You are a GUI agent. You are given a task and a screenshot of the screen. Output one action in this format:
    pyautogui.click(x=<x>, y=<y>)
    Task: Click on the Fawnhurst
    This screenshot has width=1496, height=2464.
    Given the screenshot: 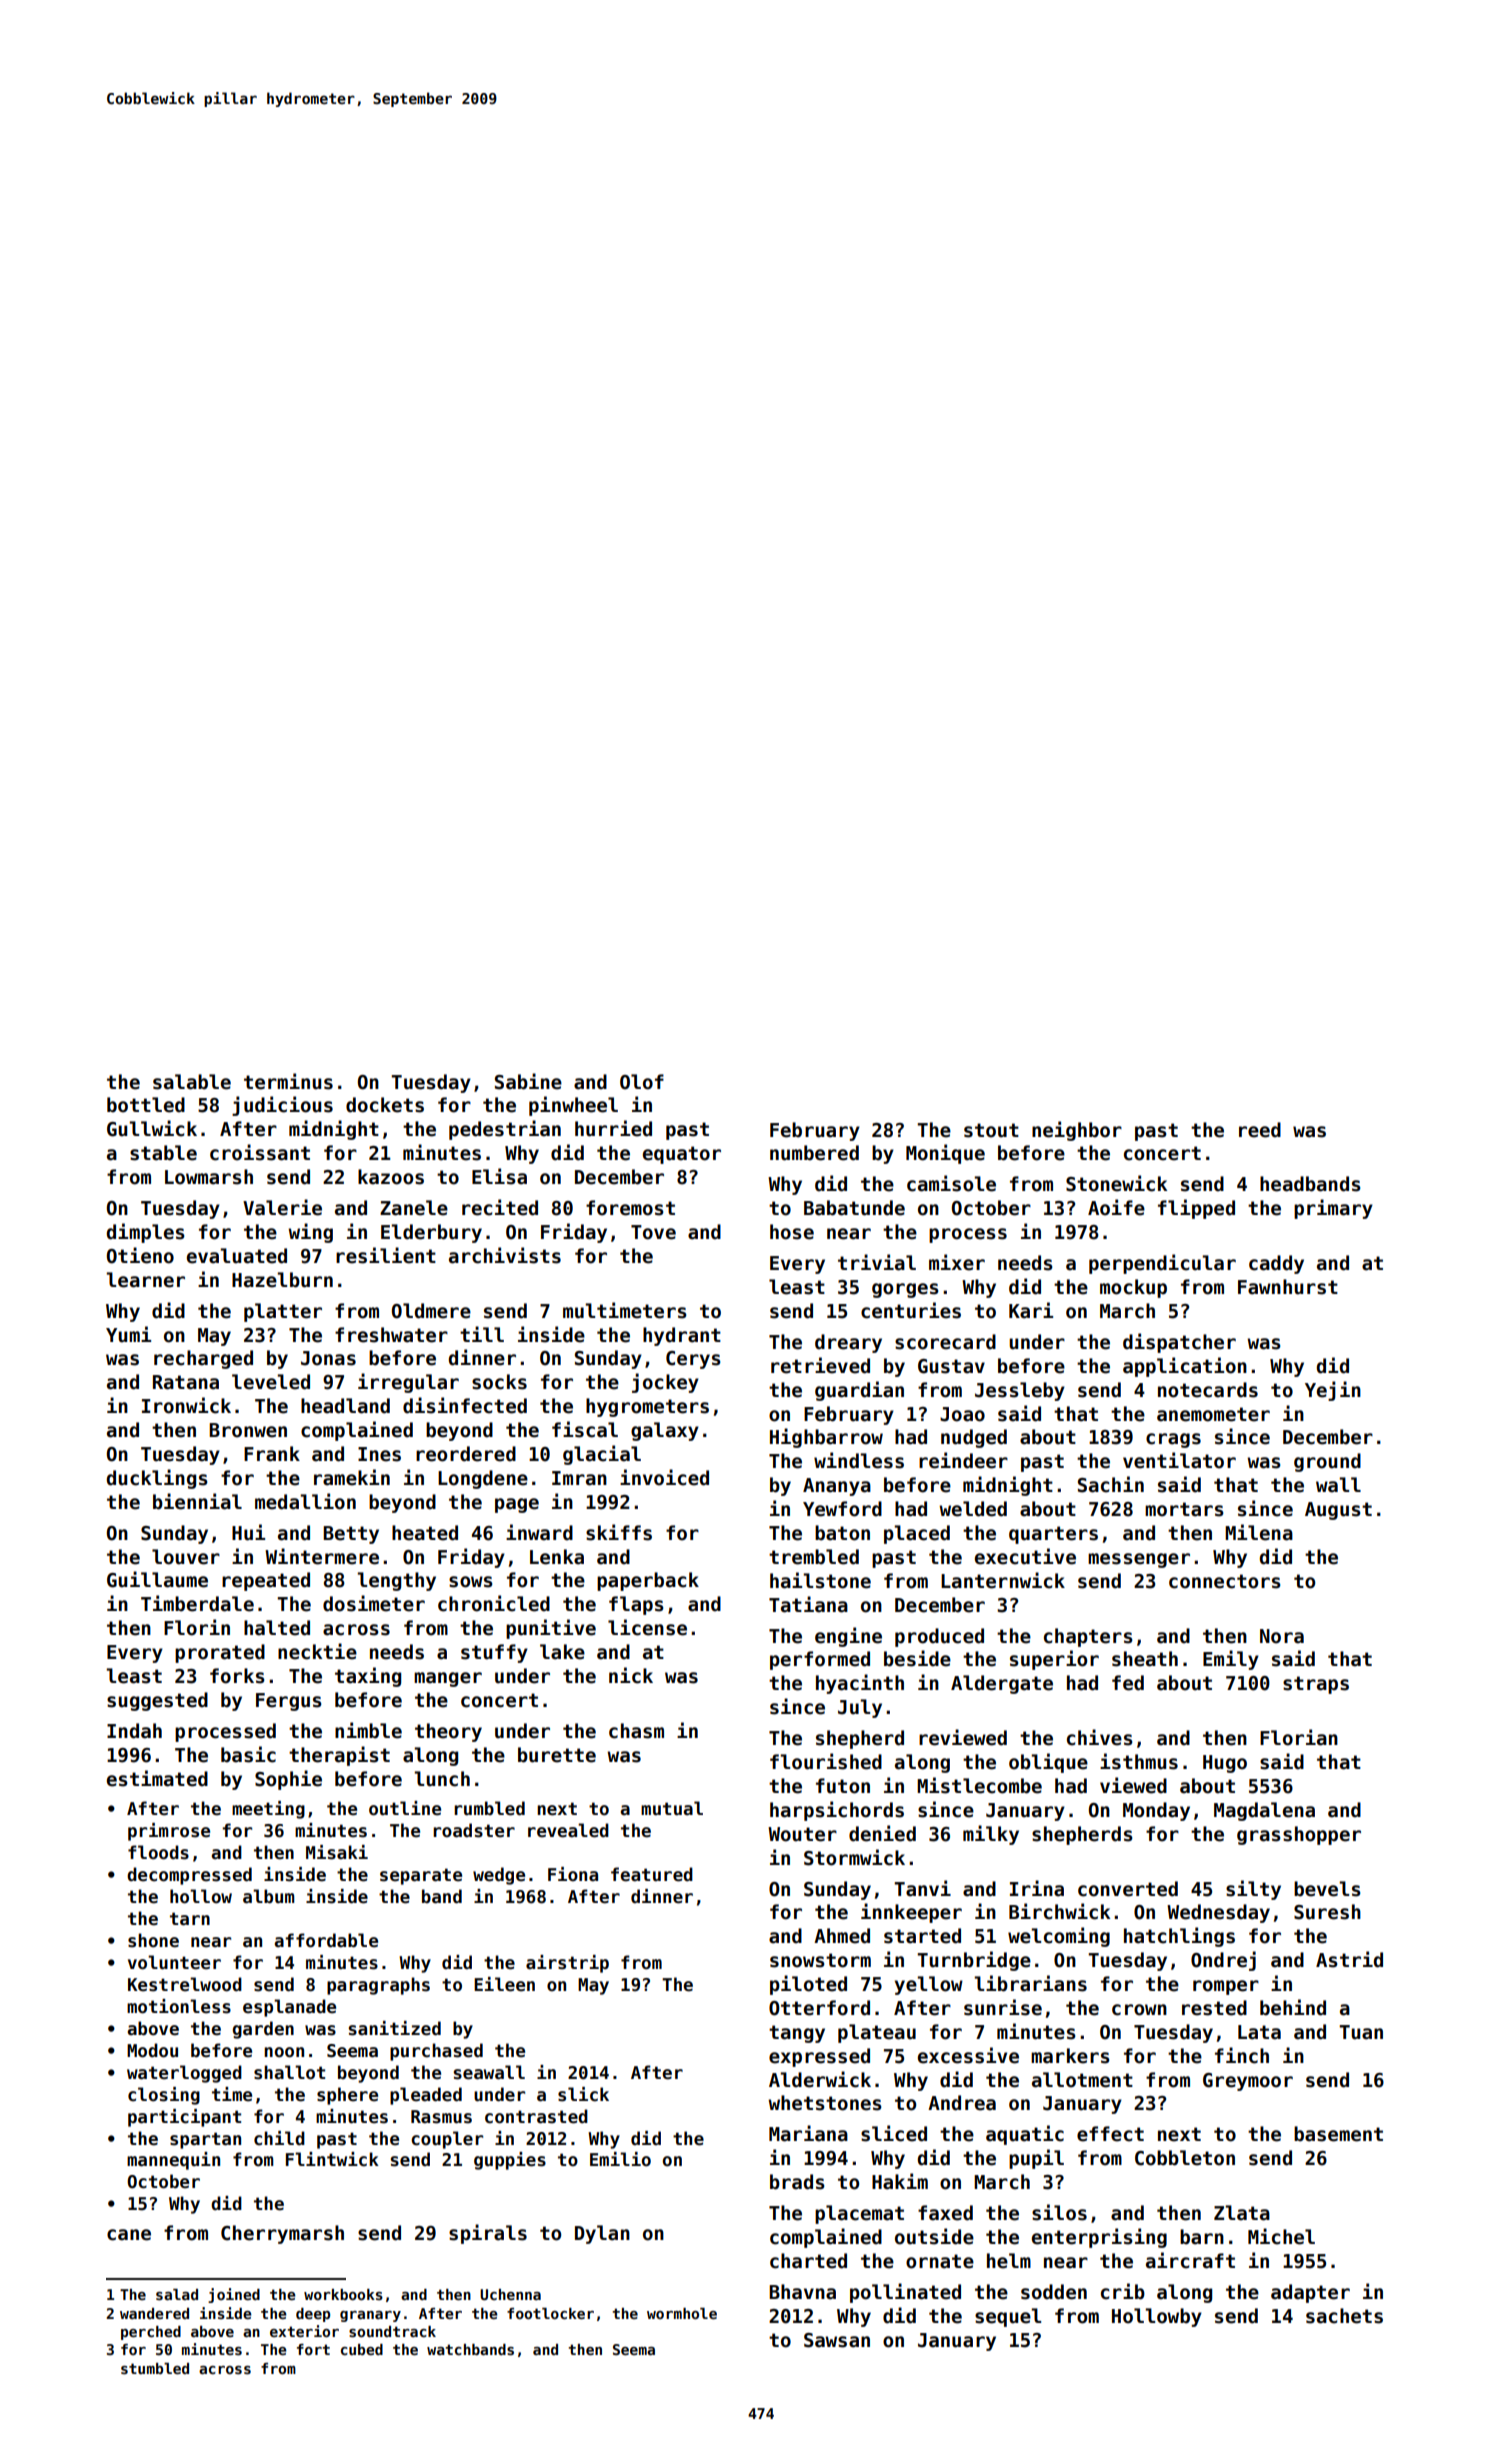 What is the action you would take?
    pyautogui.click(x=1288, y=1287)
